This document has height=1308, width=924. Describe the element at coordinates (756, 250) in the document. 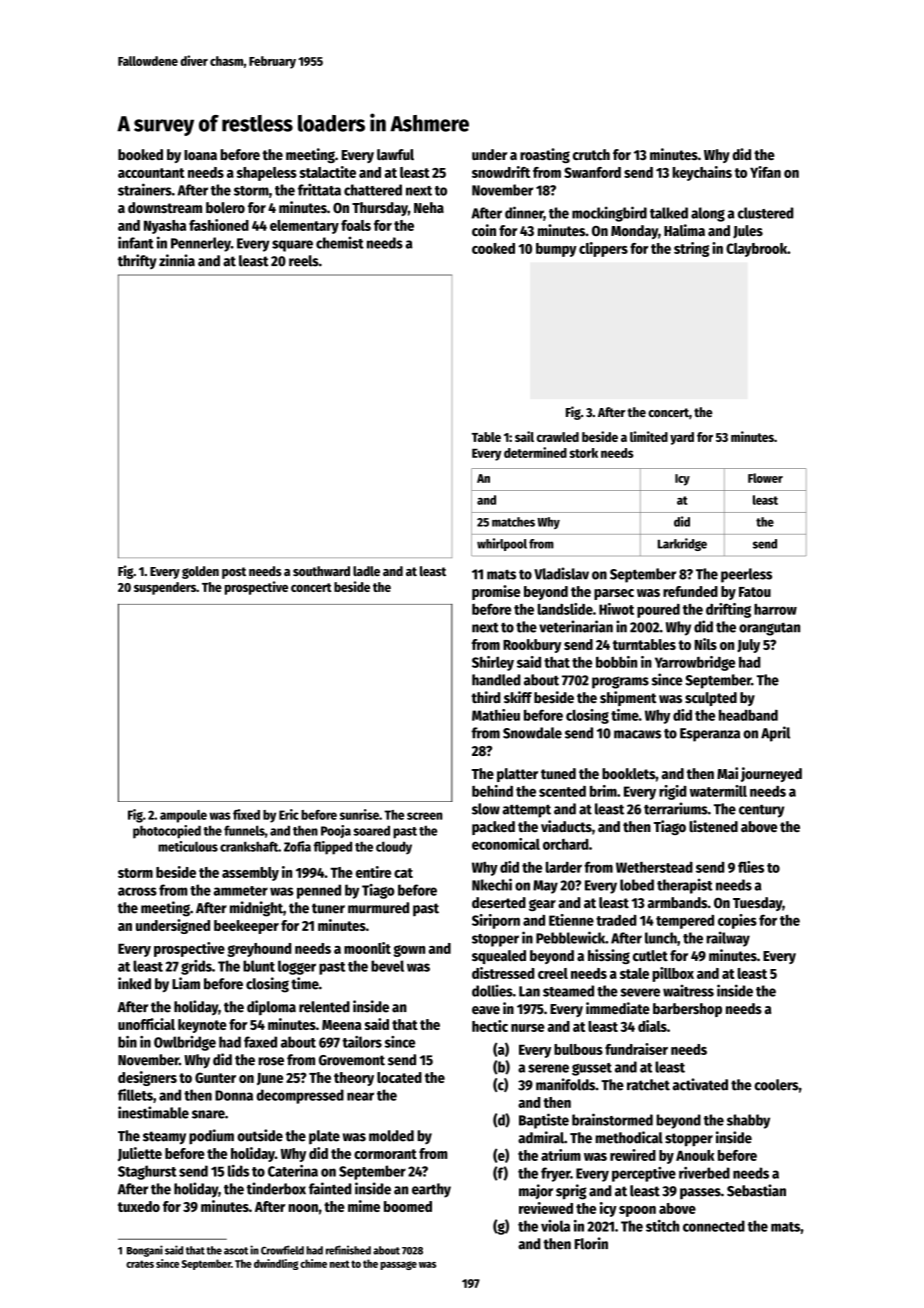

I see `Claybrook` at that location.
